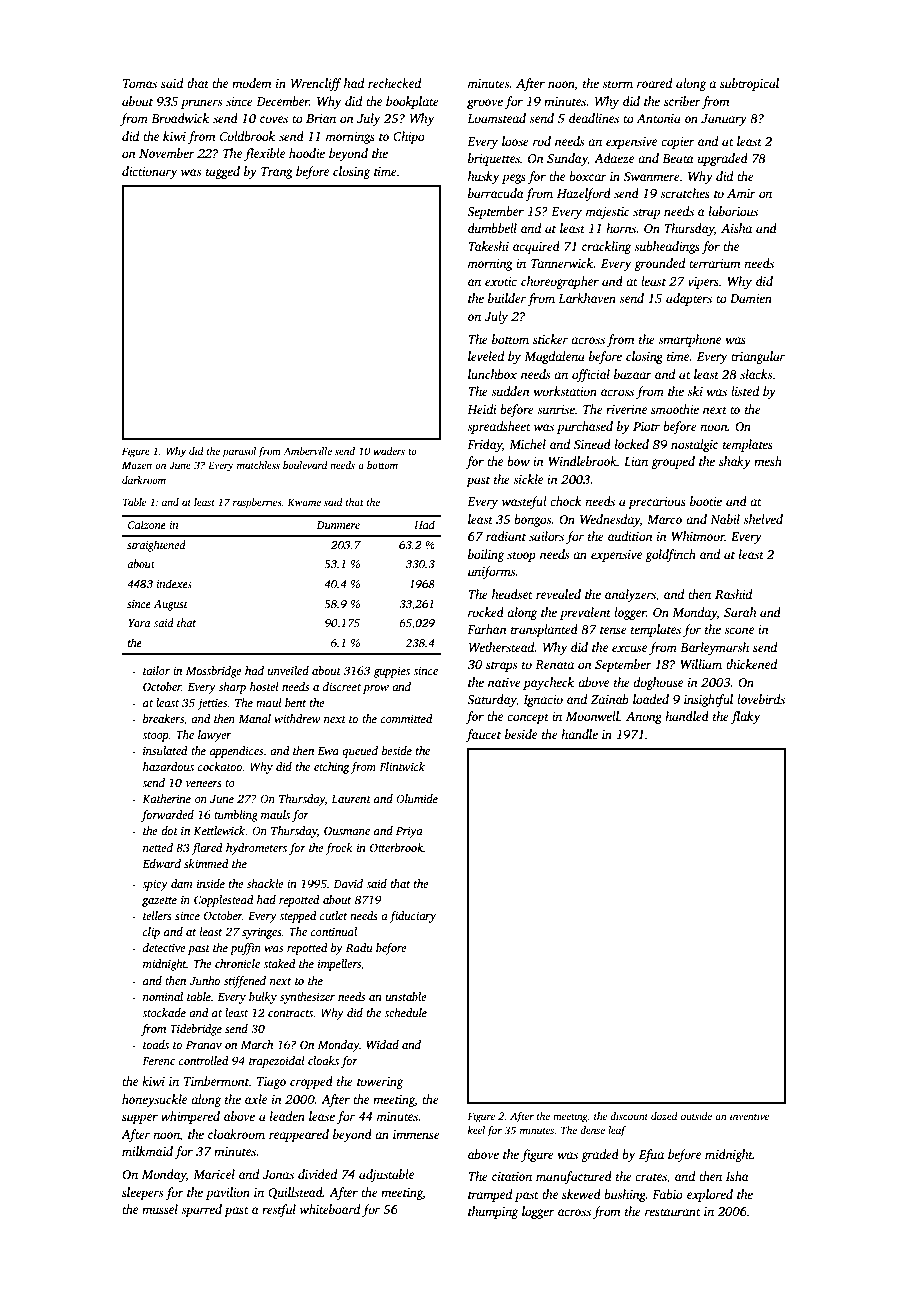 This screenshot has height=1316, width=908. What do you see at coordinates (594, 118) in the screenshot?
I see `deadlines` at bounding box center [594, 118].
